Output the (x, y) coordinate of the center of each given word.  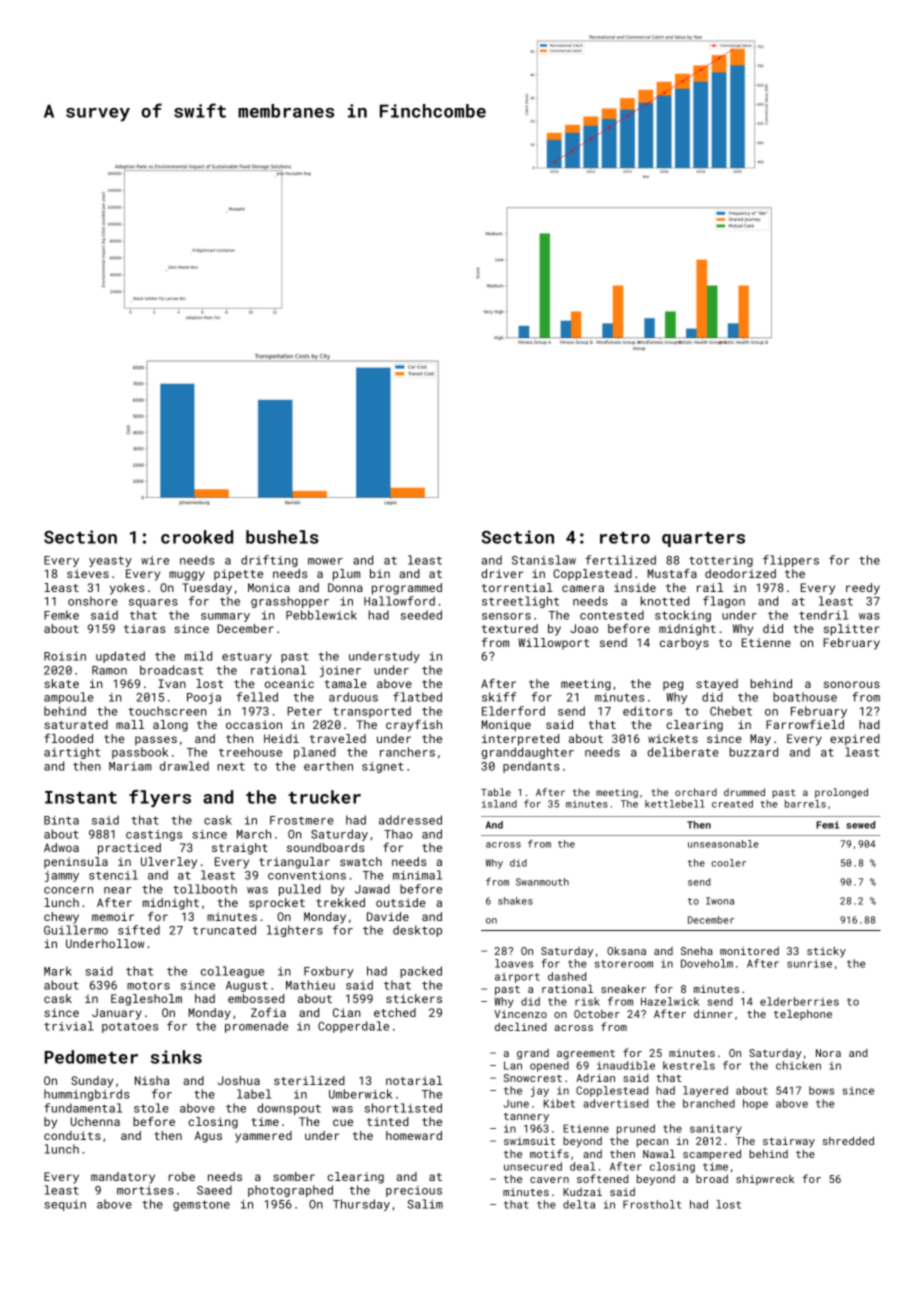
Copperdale (353, 1027)
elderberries (799, 1001)
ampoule (68, 698)
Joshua (239, 1080)
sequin (65, 1205)
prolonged (841, 793)
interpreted (520, 740)
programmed (407, 589)
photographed (290, 1191)
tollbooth (205, 889)
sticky (826, 951)
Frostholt (652, 1204)
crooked (197, 537)
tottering (721, 561)
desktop (417, 931)
